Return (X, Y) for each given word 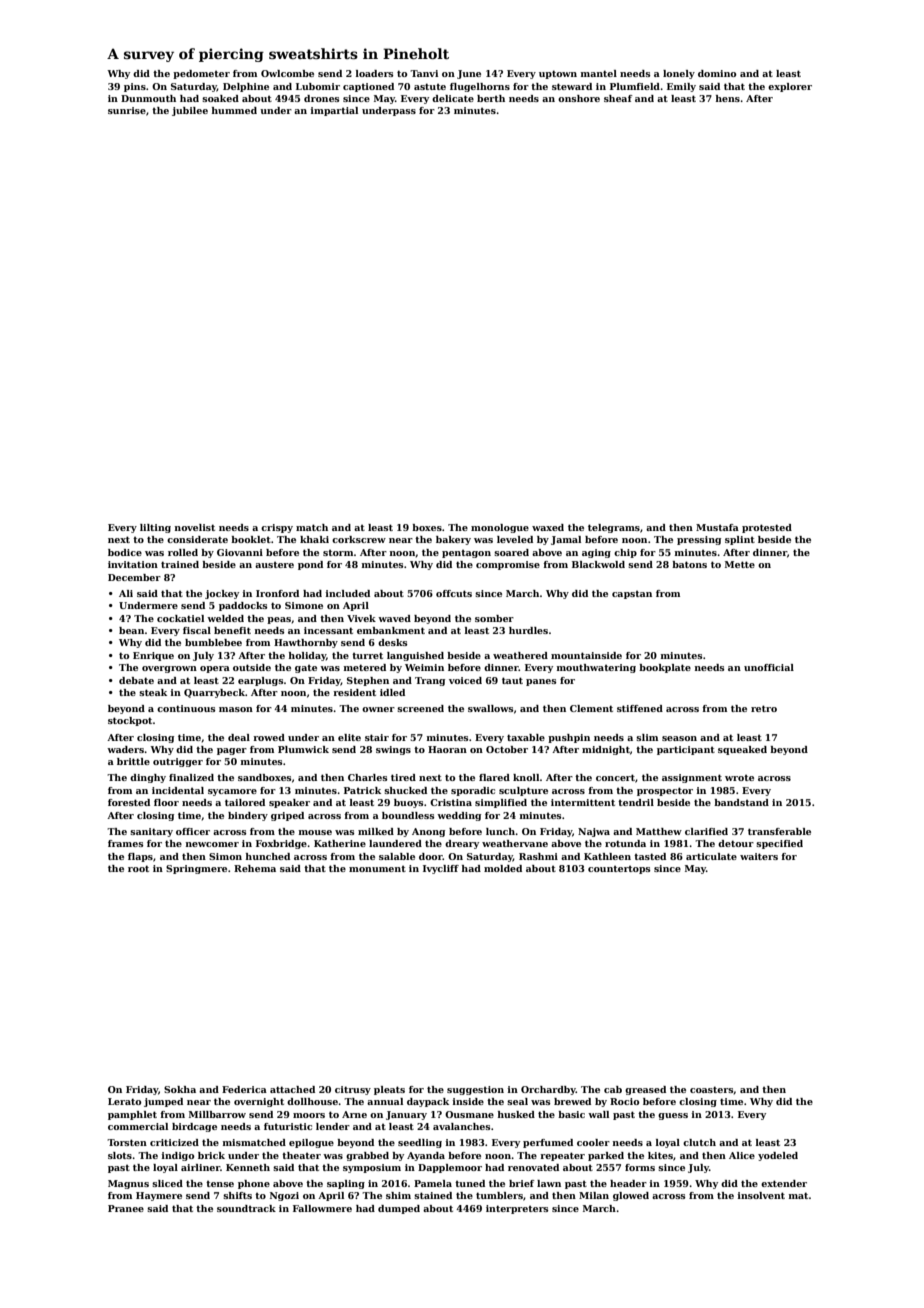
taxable (526, 737)
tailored (245, 802)
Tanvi (424, 73)
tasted (650, 856)
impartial (334, 111)
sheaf (618, 98)
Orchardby (548, 1090)
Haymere (159, 1196)
